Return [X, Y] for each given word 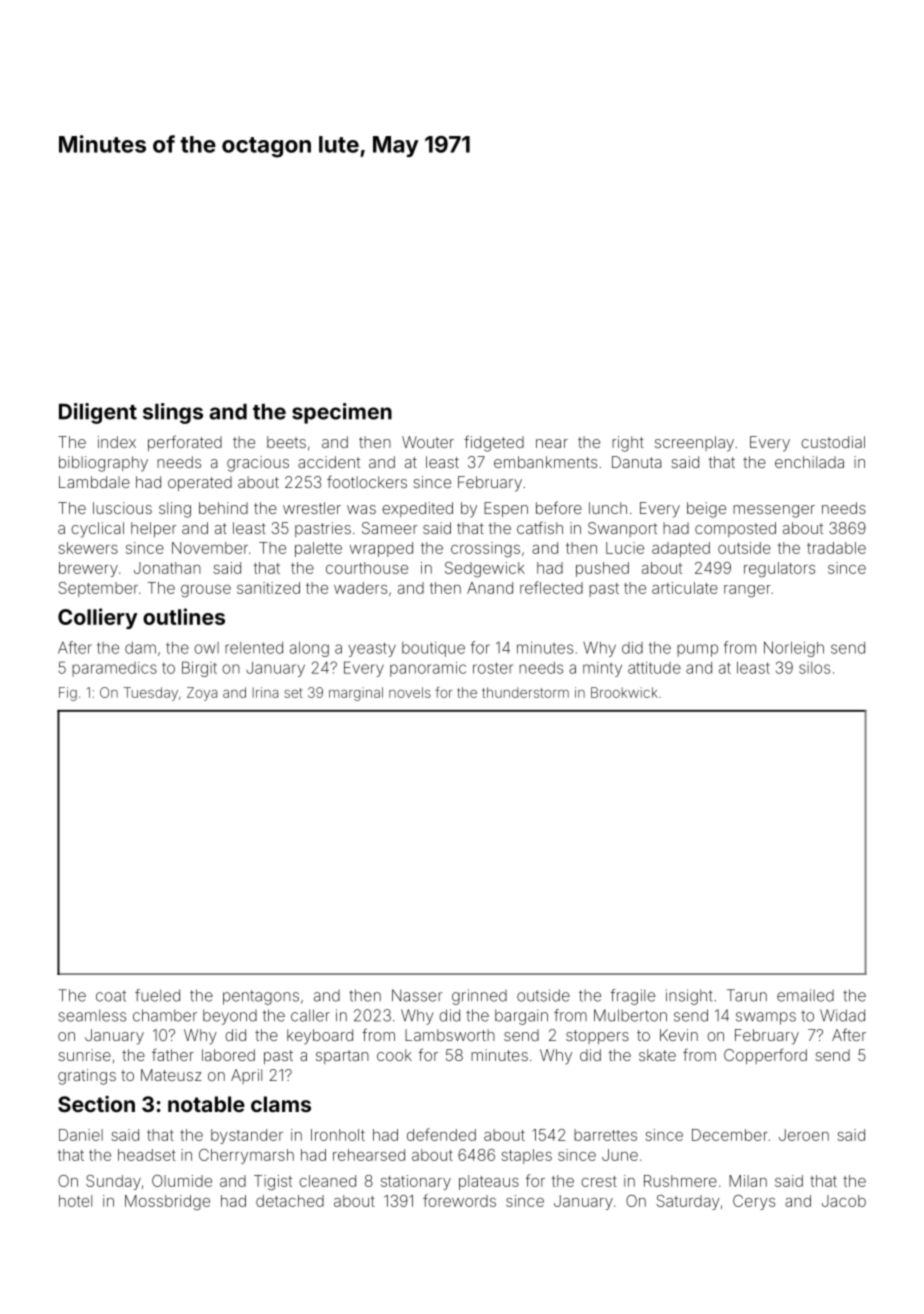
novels [410, 692]
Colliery [97, 618]
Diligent [98, 413]
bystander [247, 1136]
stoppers [597, 1037]
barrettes [605, 1135]
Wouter [428, 442]
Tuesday [150, 694]
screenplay [694, 444]
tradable [836, 548]
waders [360, 588]
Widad [842, 1015]
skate [657, 1055]
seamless [92, 1015]
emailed [805, 995]
